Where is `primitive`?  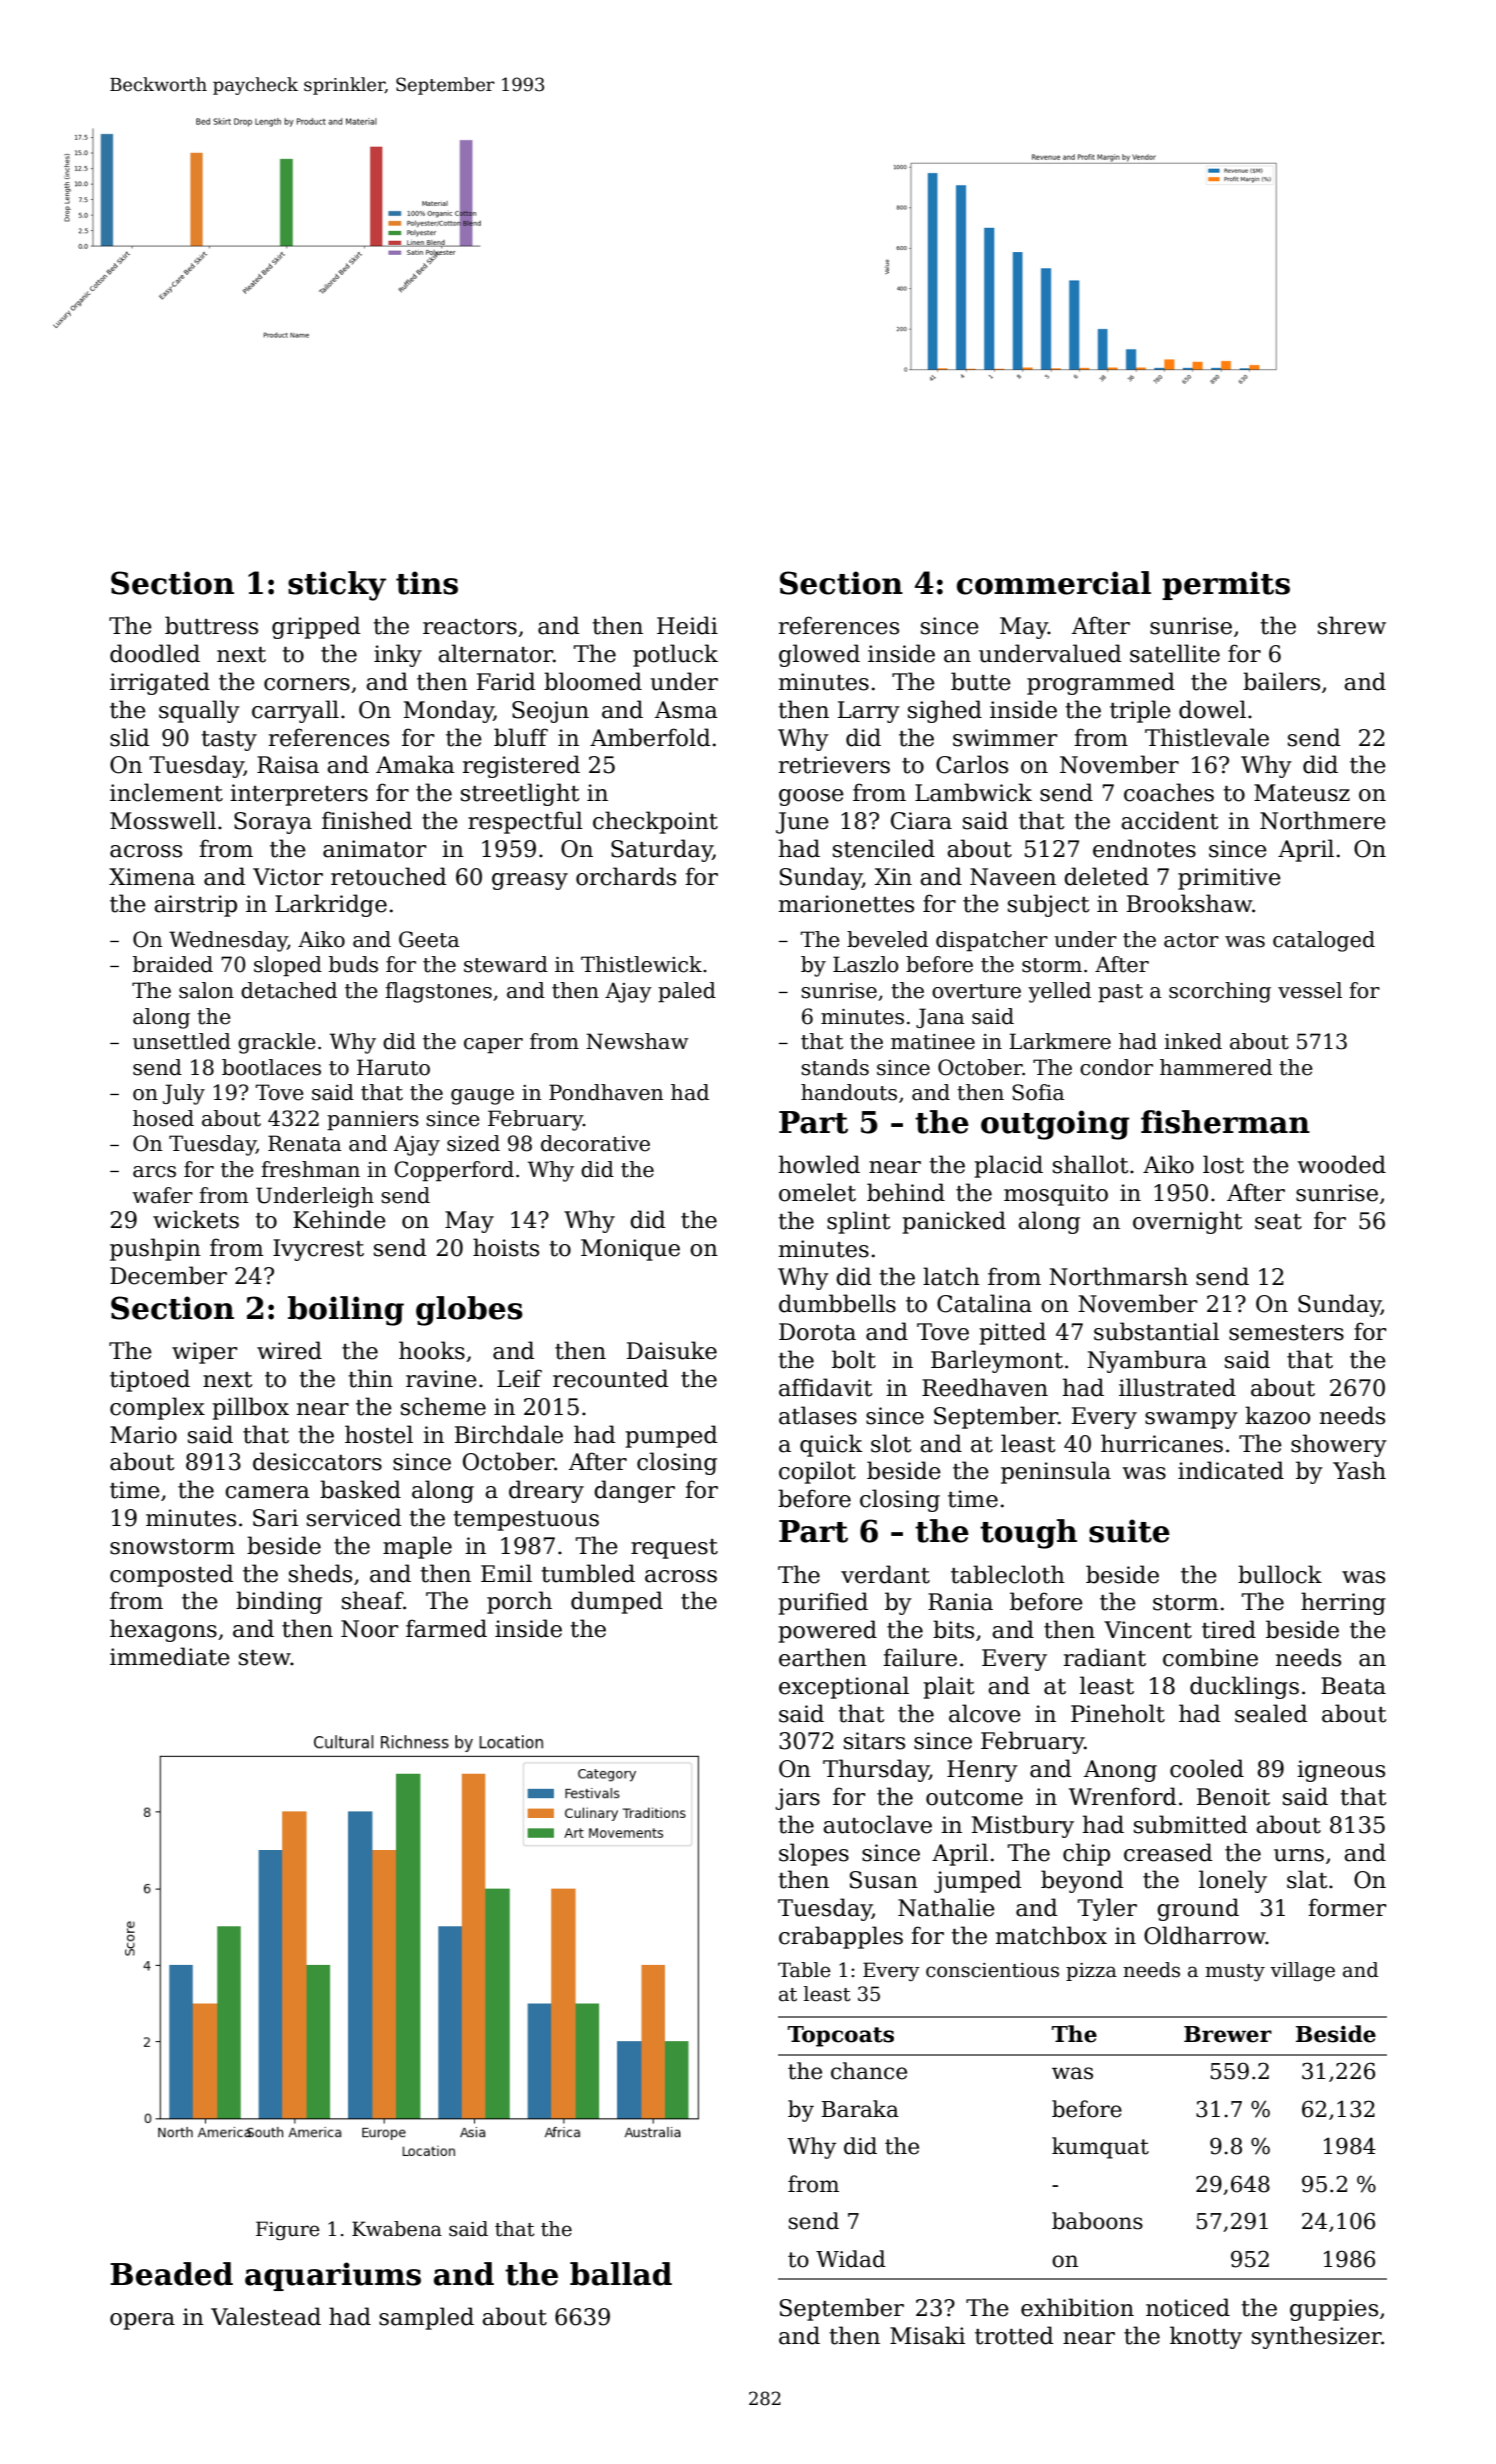
primitive is located at coordinates (1229, 879).
